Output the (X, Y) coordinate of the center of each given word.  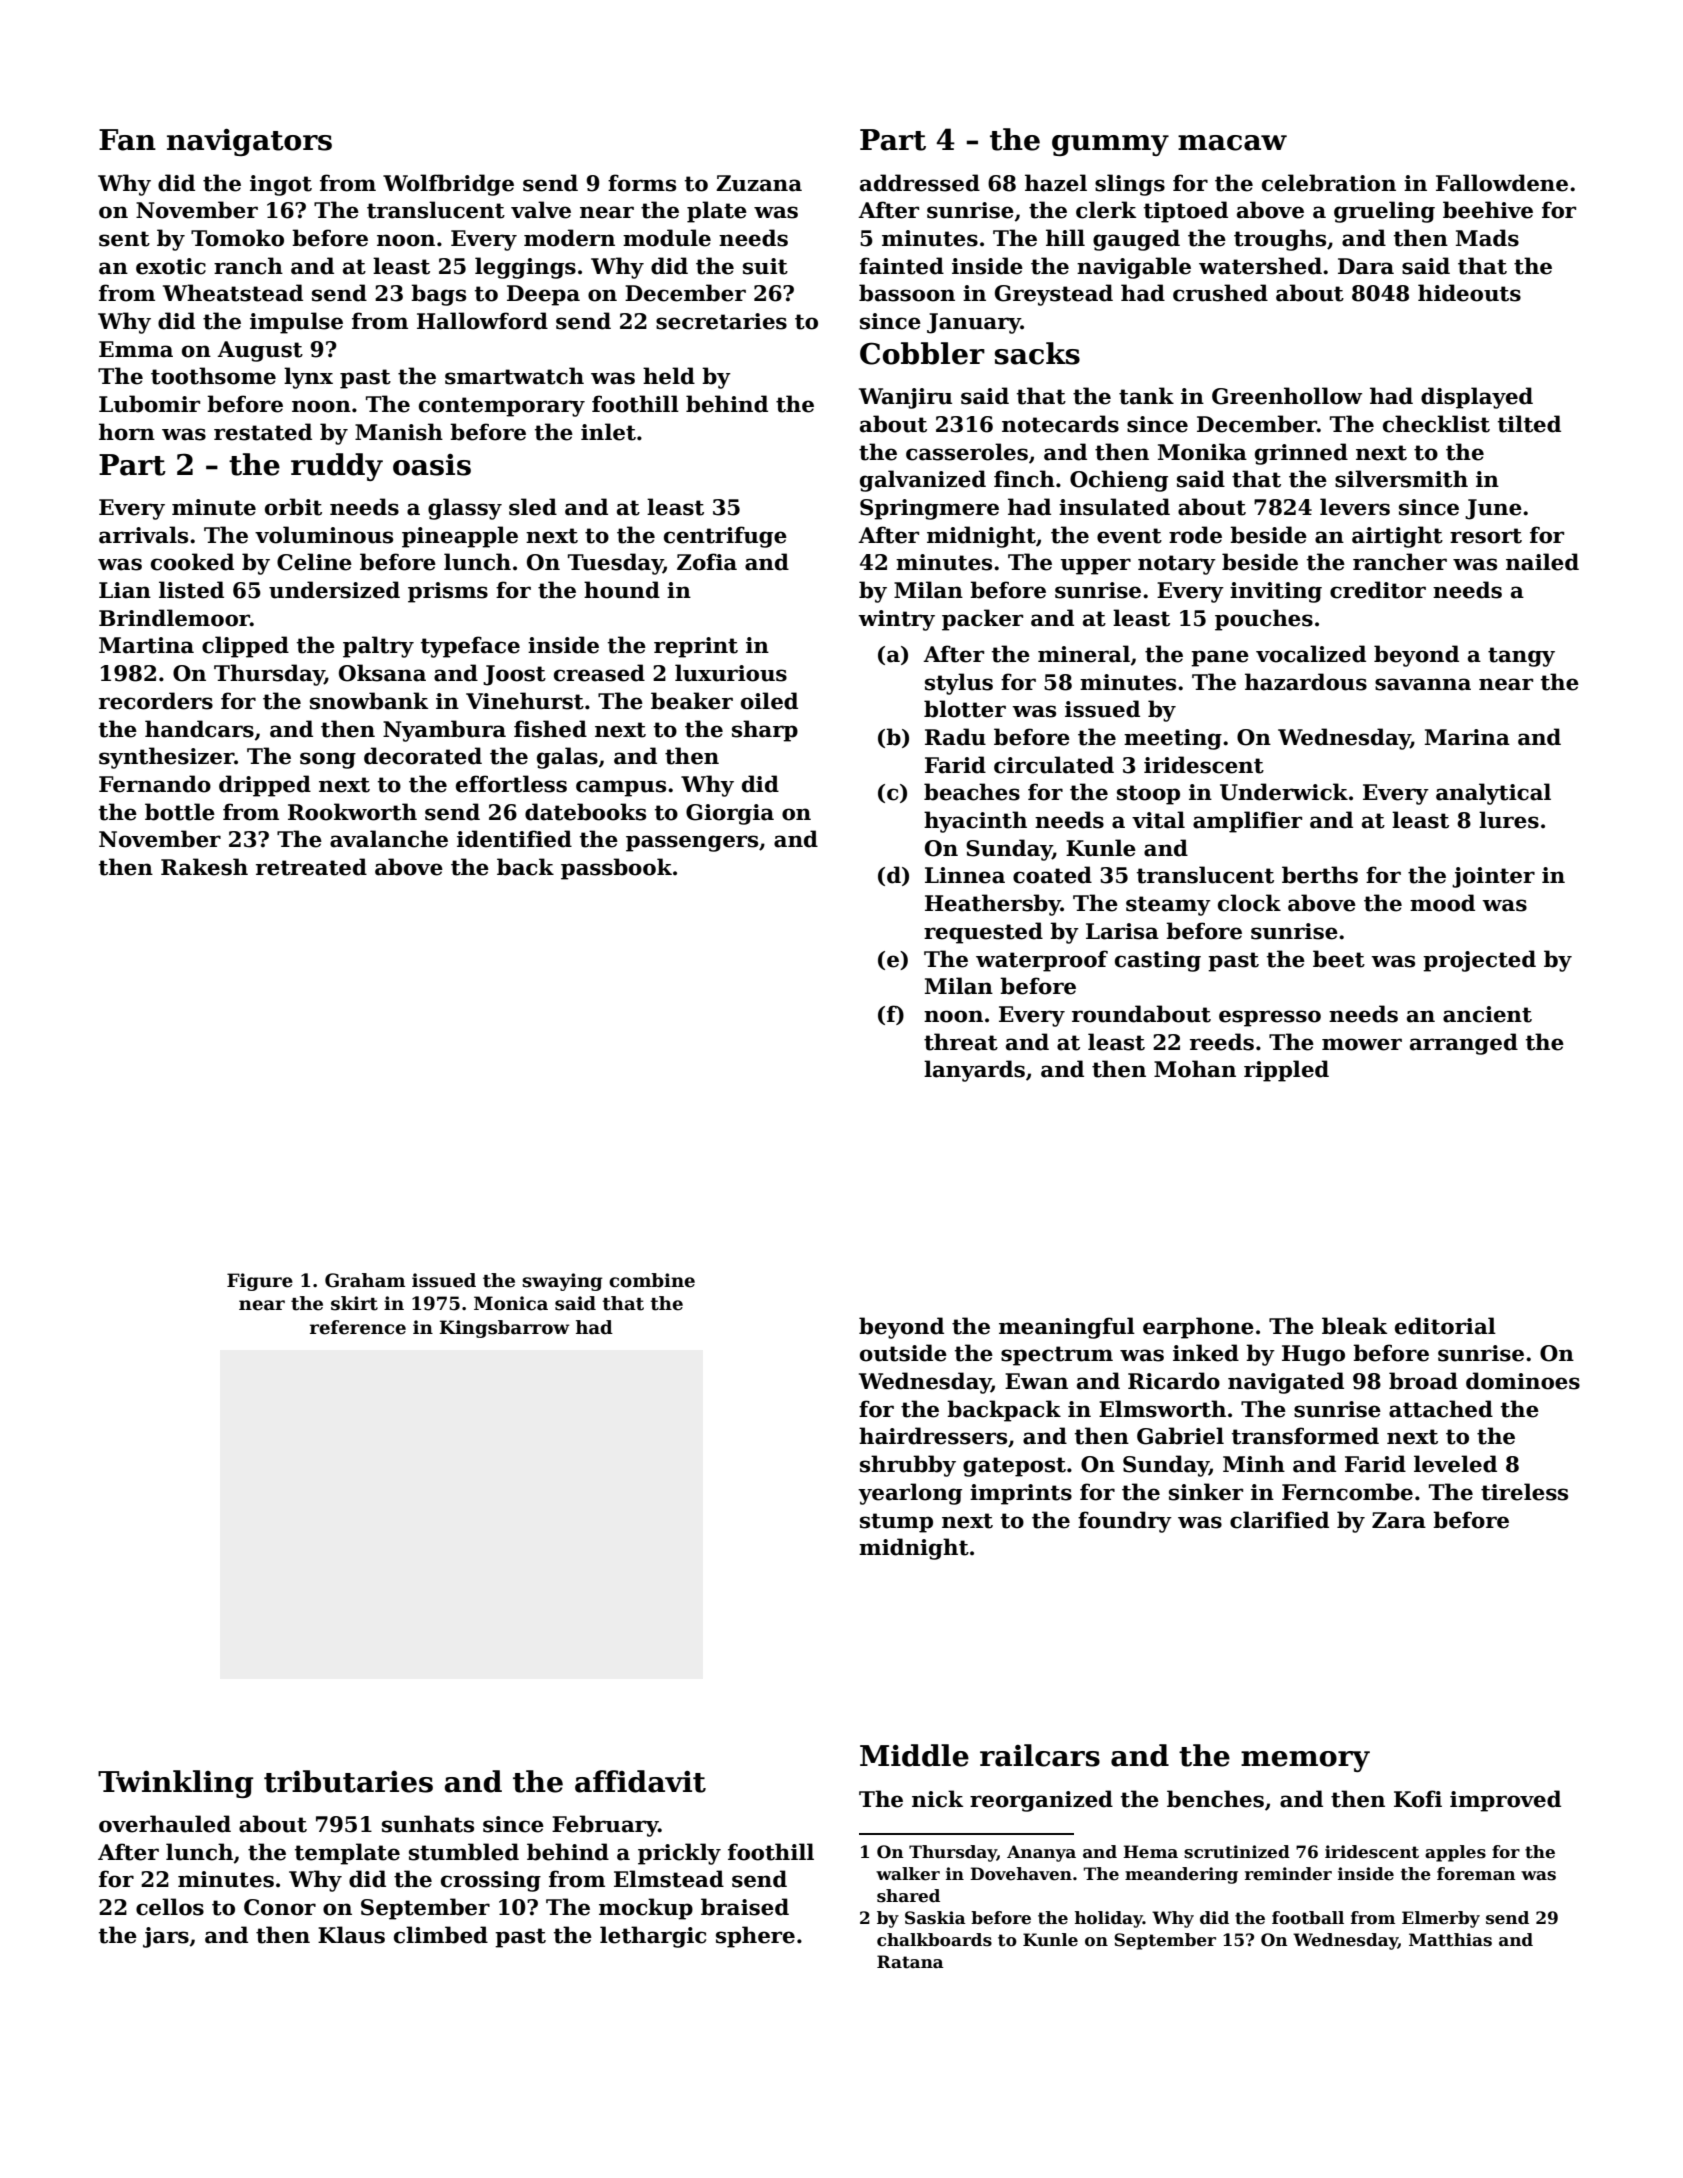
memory (1305, 1761)
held (669, 376)
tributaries (348, 1781)
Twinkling (176, 1784)
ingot (281, 185)
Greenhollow (1287, 396)
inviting (1276, 592)
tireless (1524, 1492)
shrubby (908, 1466)
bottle (180, 812)
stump (896, 1523)
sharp (765, 731)
